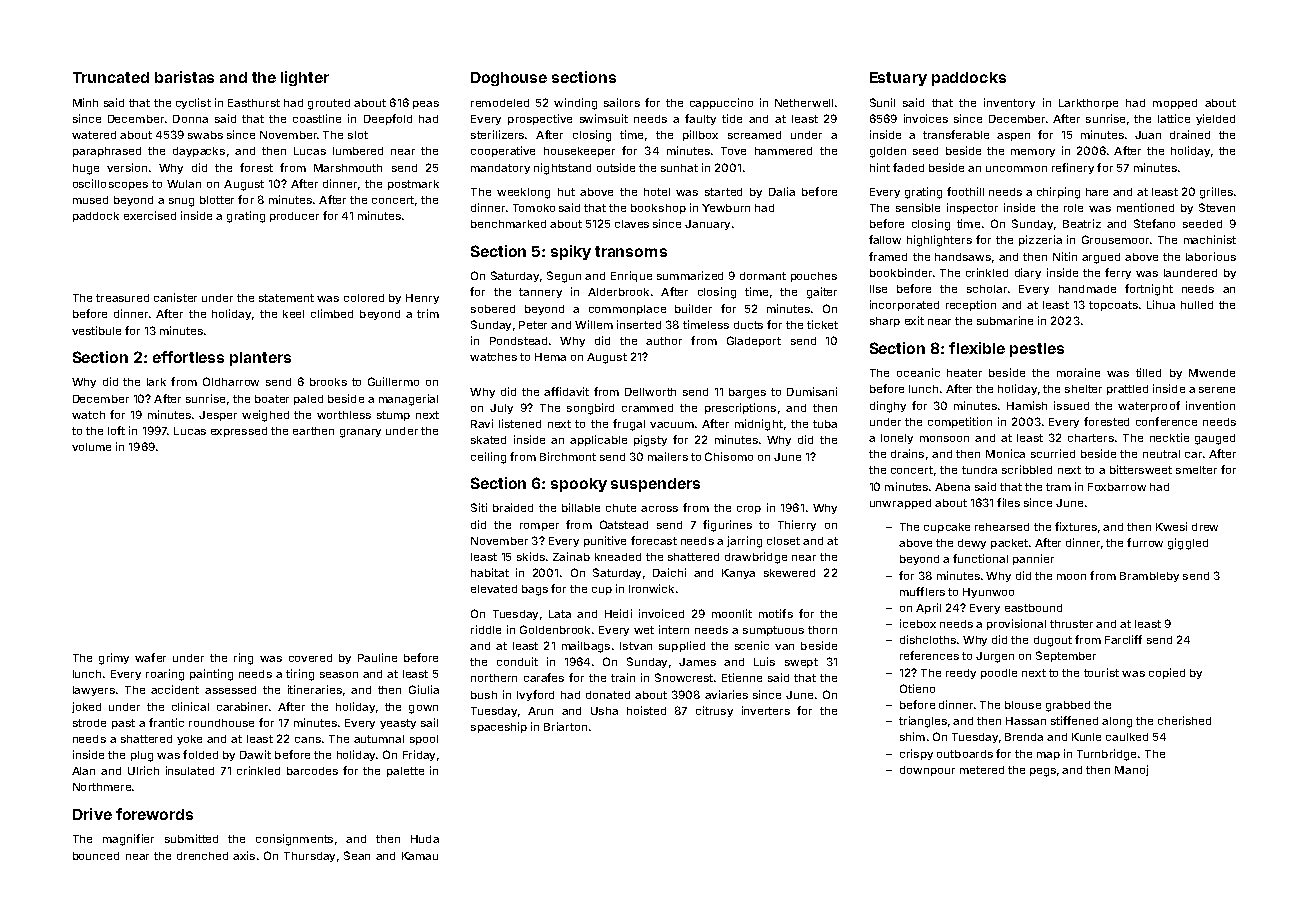 The width and height of the page is (1308, 924). I want to click on treasured, so click(122, 298).
